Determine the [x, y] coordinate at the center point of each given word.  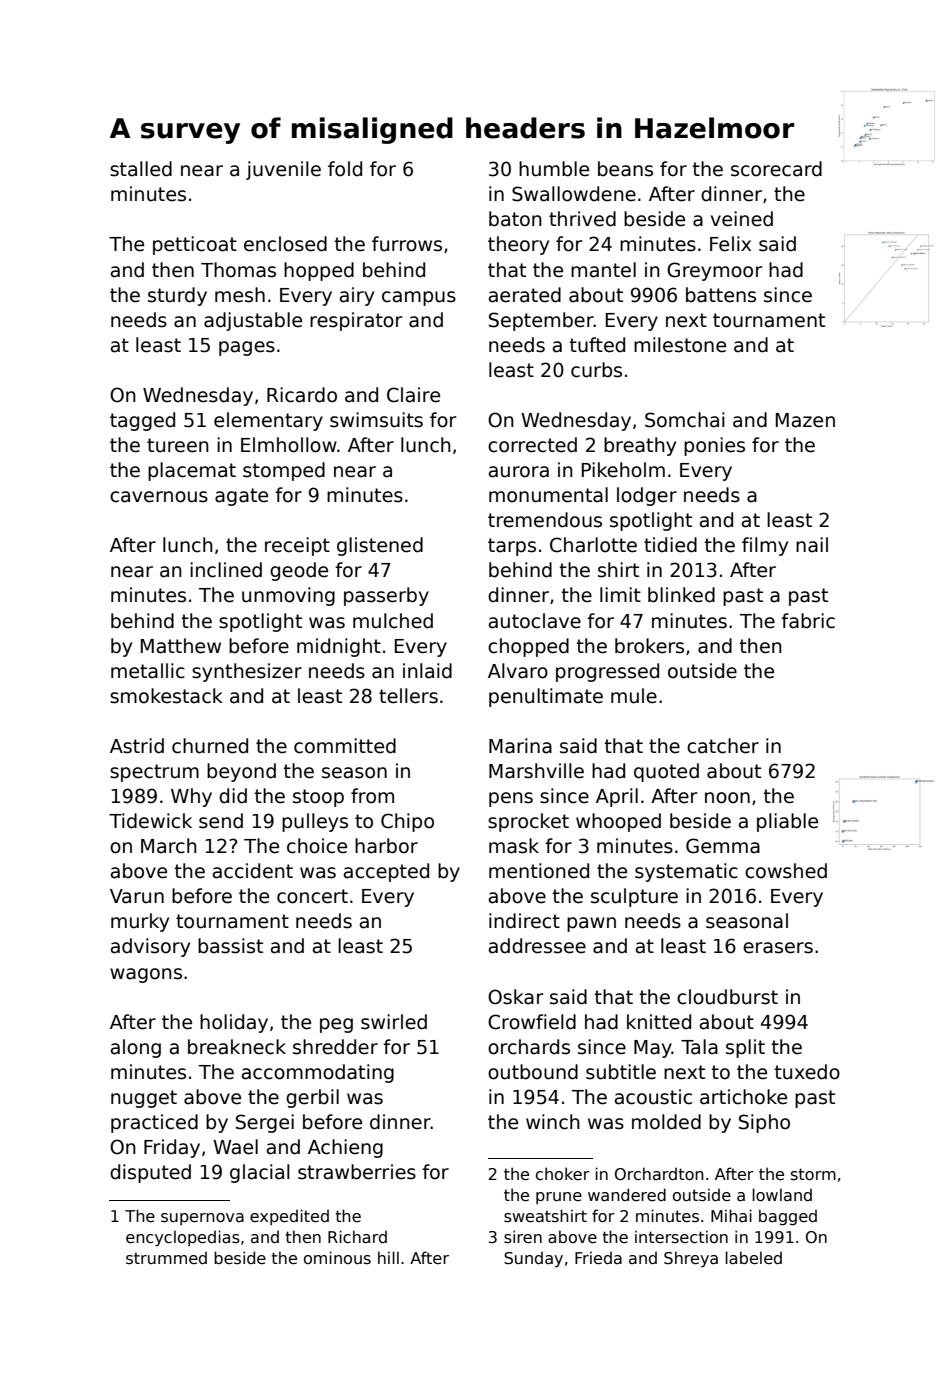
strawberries [357, 1172]
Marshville [536, 771]
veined [742, 219]
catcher [723, 746]
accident [253, 871]
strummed [166, 1258]
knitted [659, 1022]
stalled [141, 169]
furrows [407, 244]
